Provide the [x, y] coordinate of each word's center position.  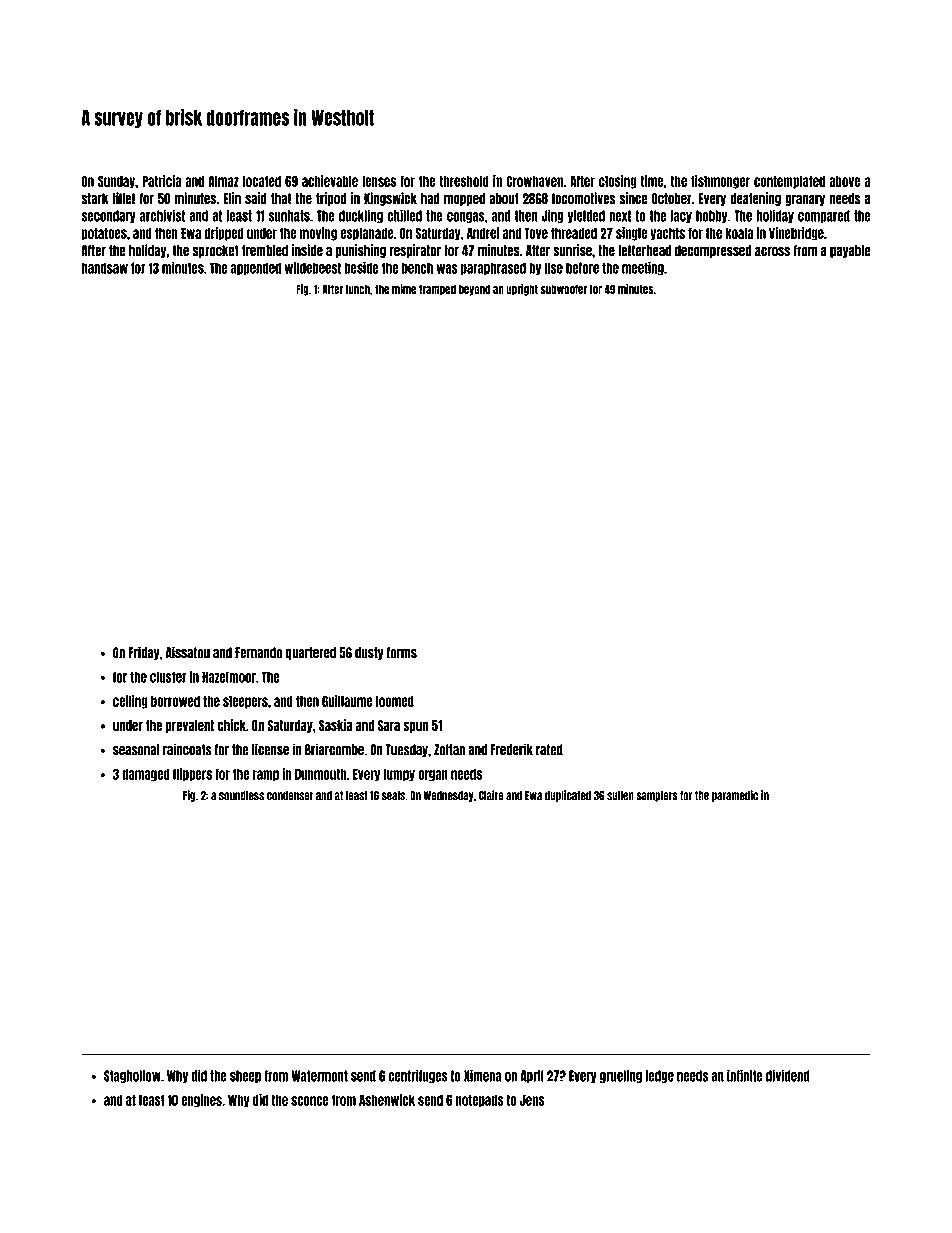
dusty [369, 653]
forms [402, 653]
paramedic [735, 796]
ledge [660, 1076]
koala [739, 233]
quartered [311, 653]
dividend [788, 1075]
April [532, 1076]
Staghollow [132, 1076]
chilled [404, 215]
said [256, 198]
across [772, 251]
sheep [245, 1076]
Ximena [483, 1075]
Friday [144, 653]
